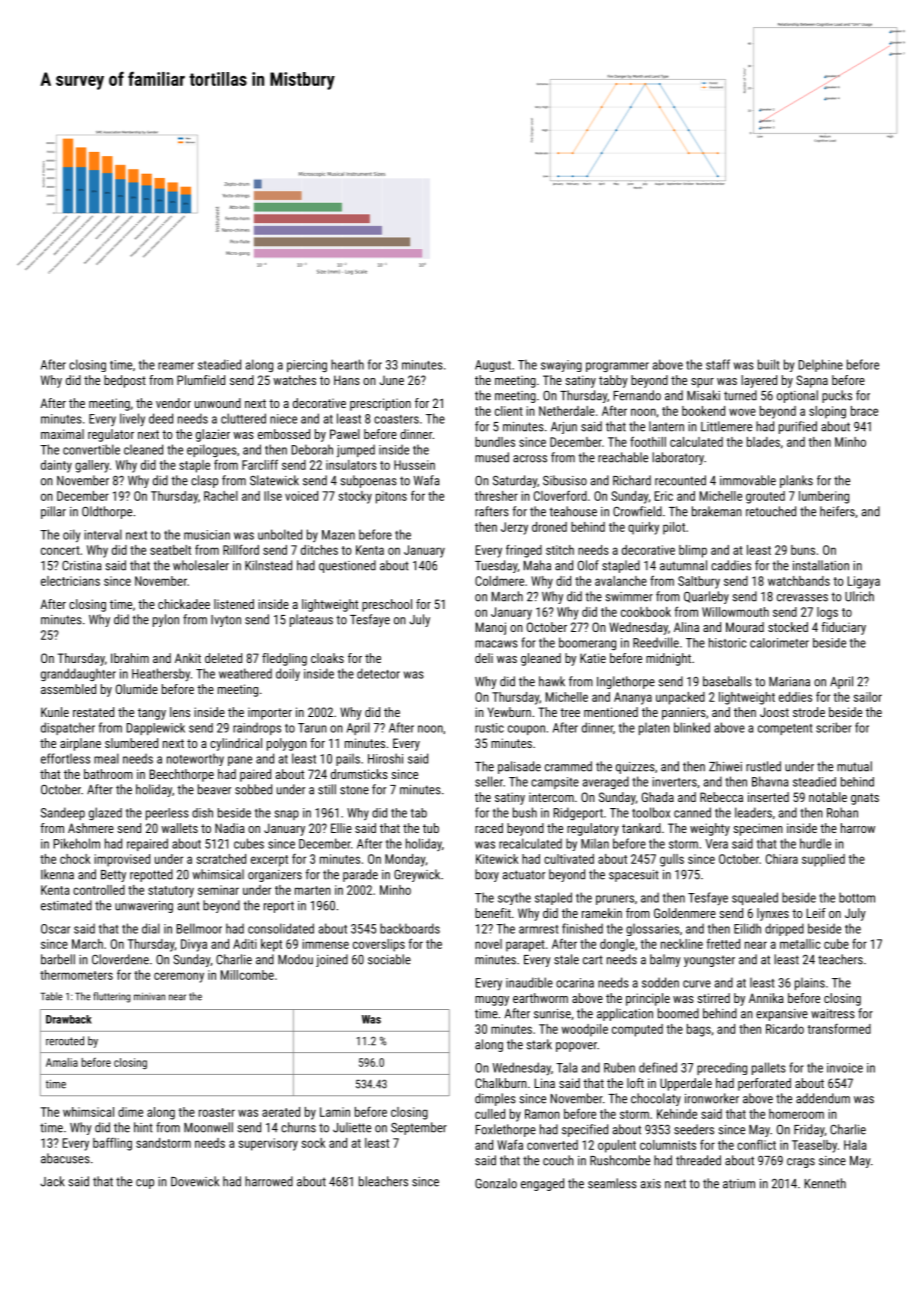  I want to click on barbell, so click(58, 959).
